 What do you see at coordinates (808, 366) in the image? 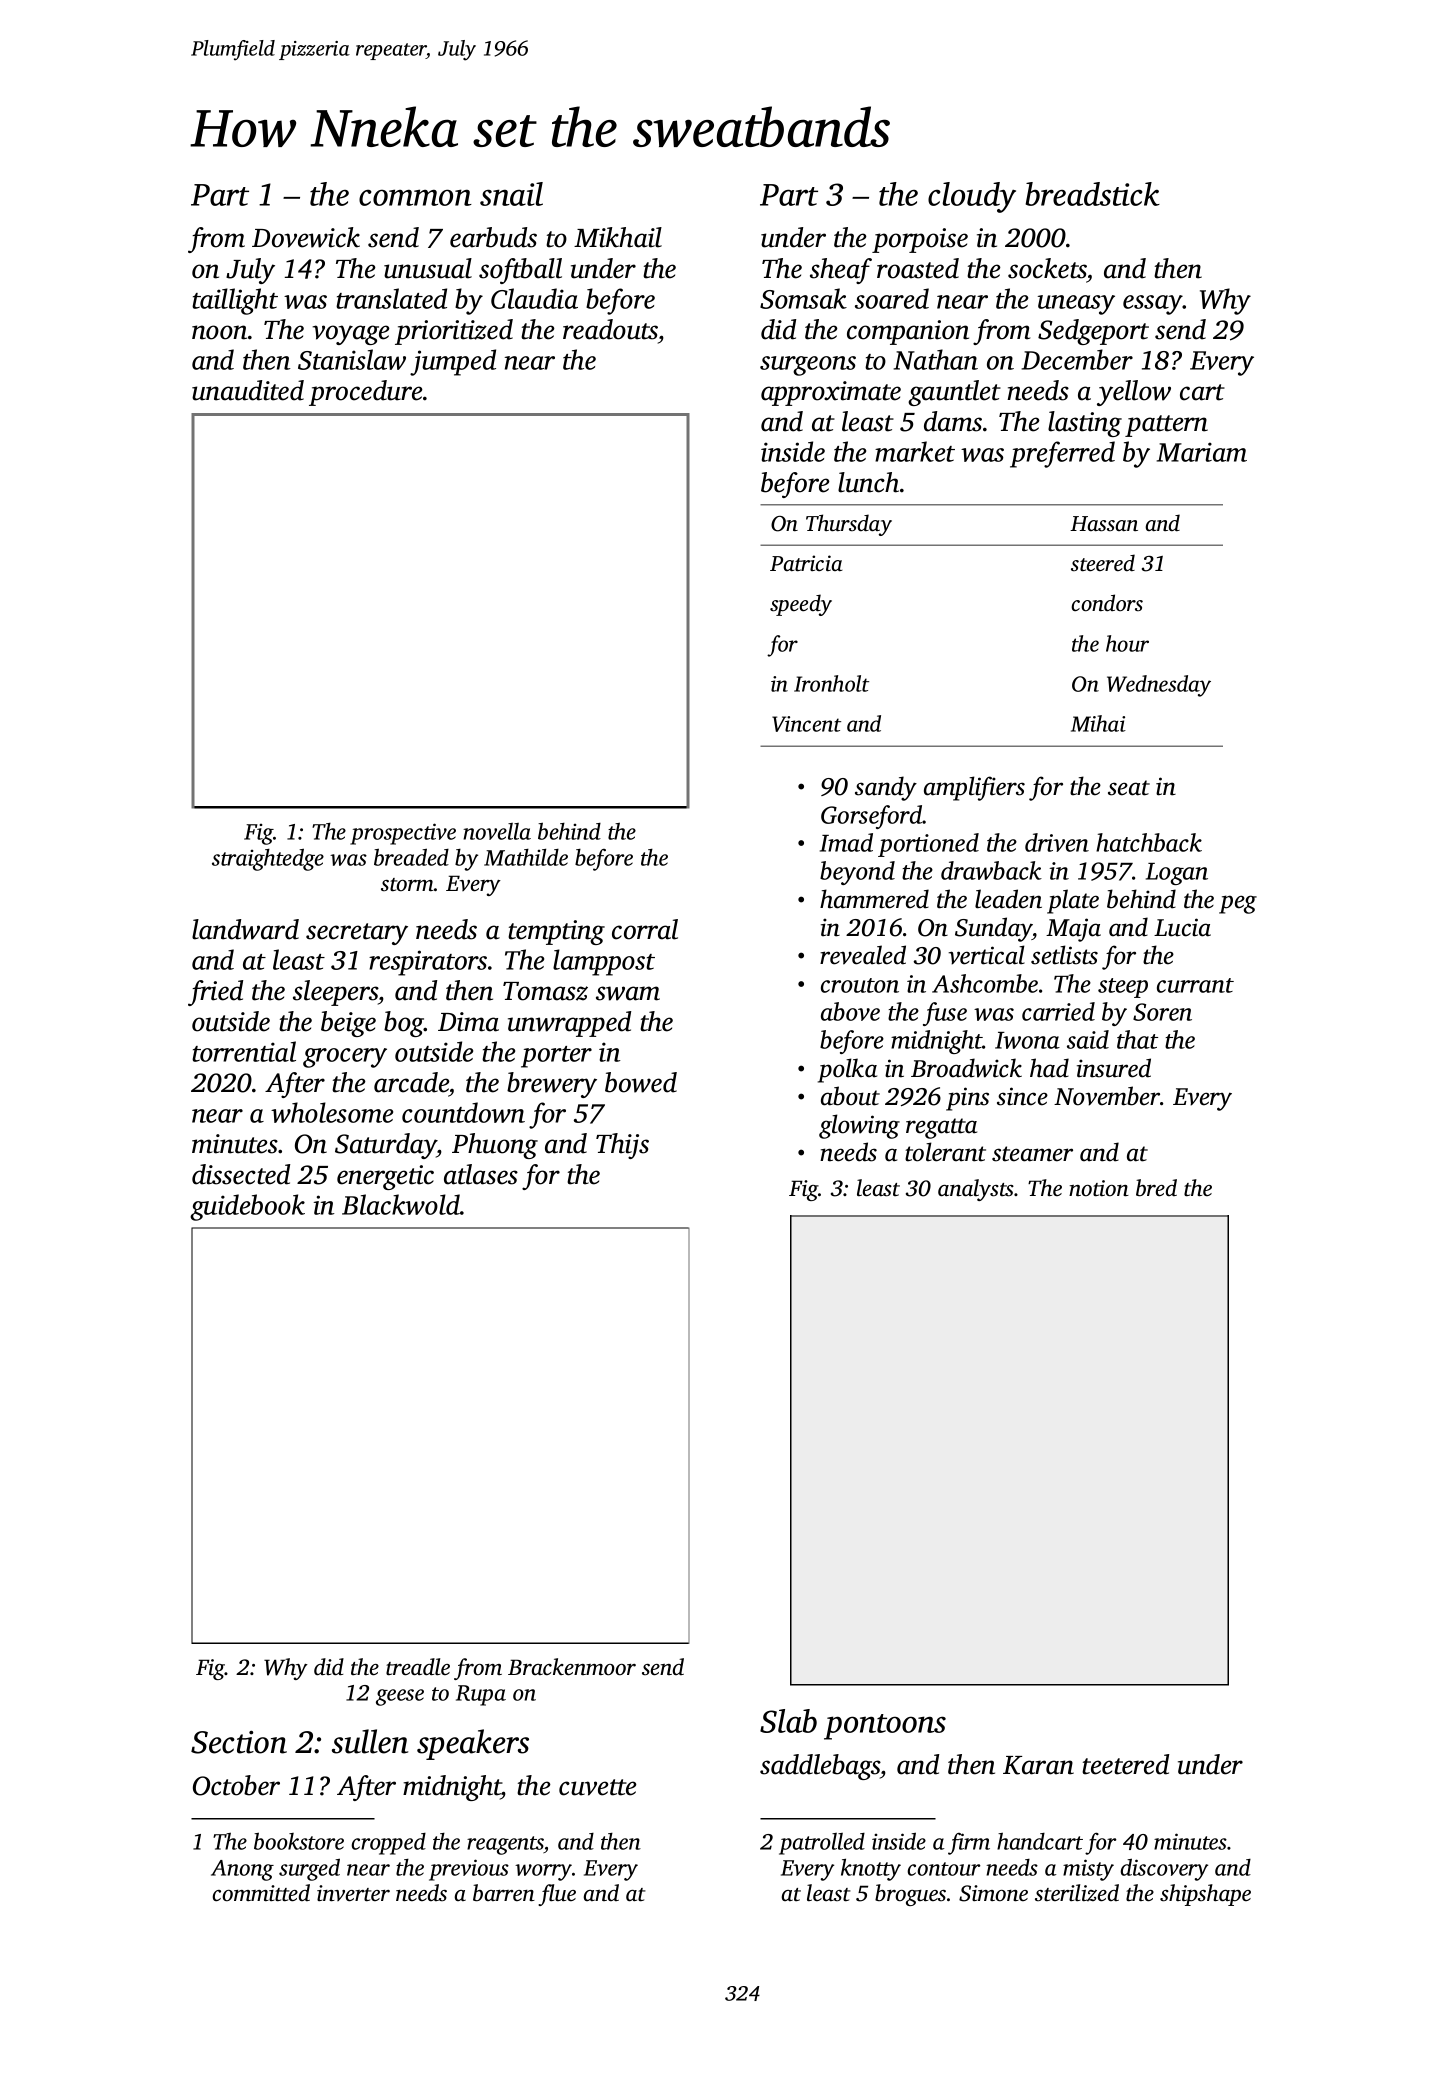
I see `surgeons` at bounding box center [808, 366].
